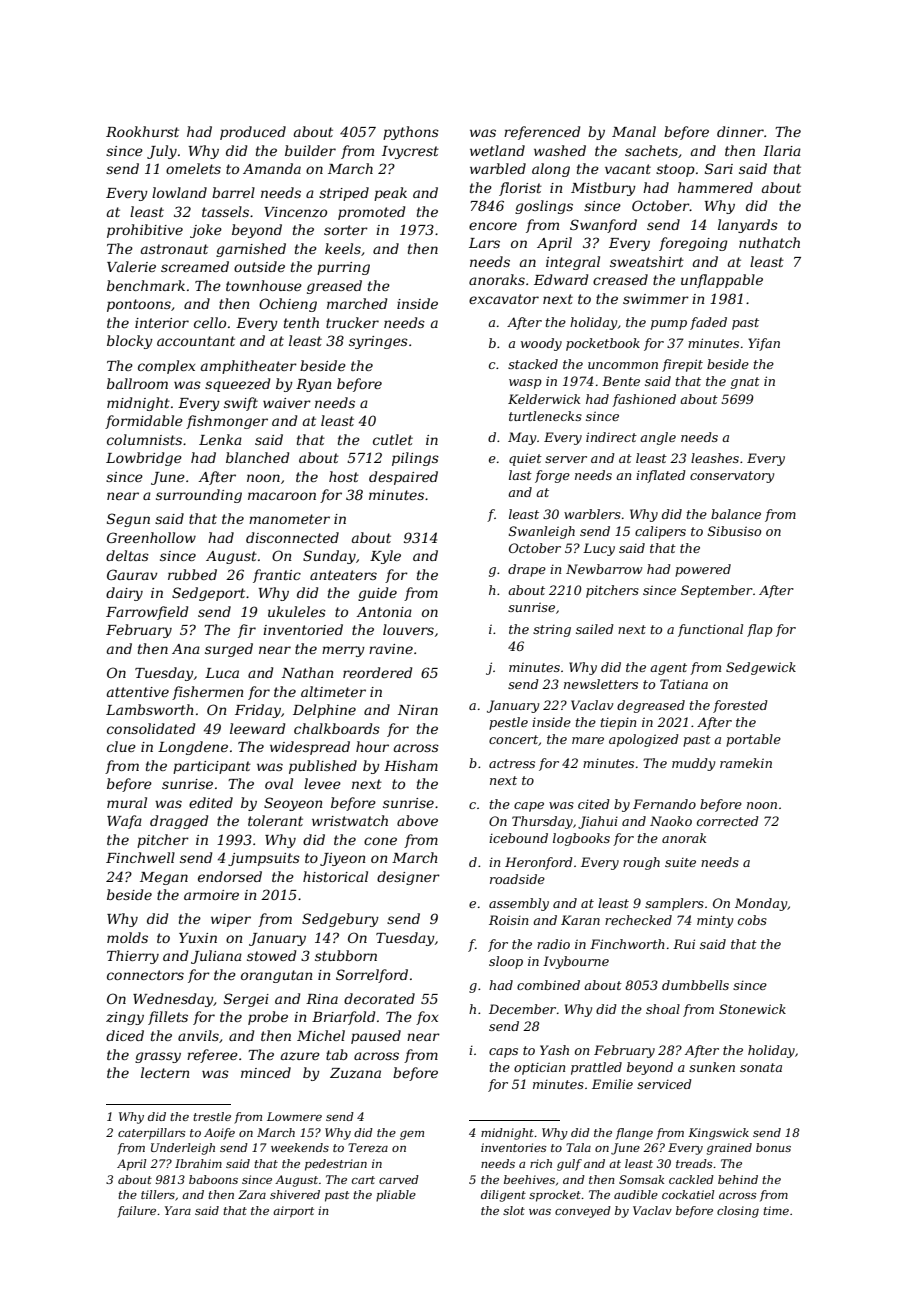 This image has width=908, height=1316. Describe the element at coordinates (718, 1134) in the image. I see `Kingswick` at that location.
